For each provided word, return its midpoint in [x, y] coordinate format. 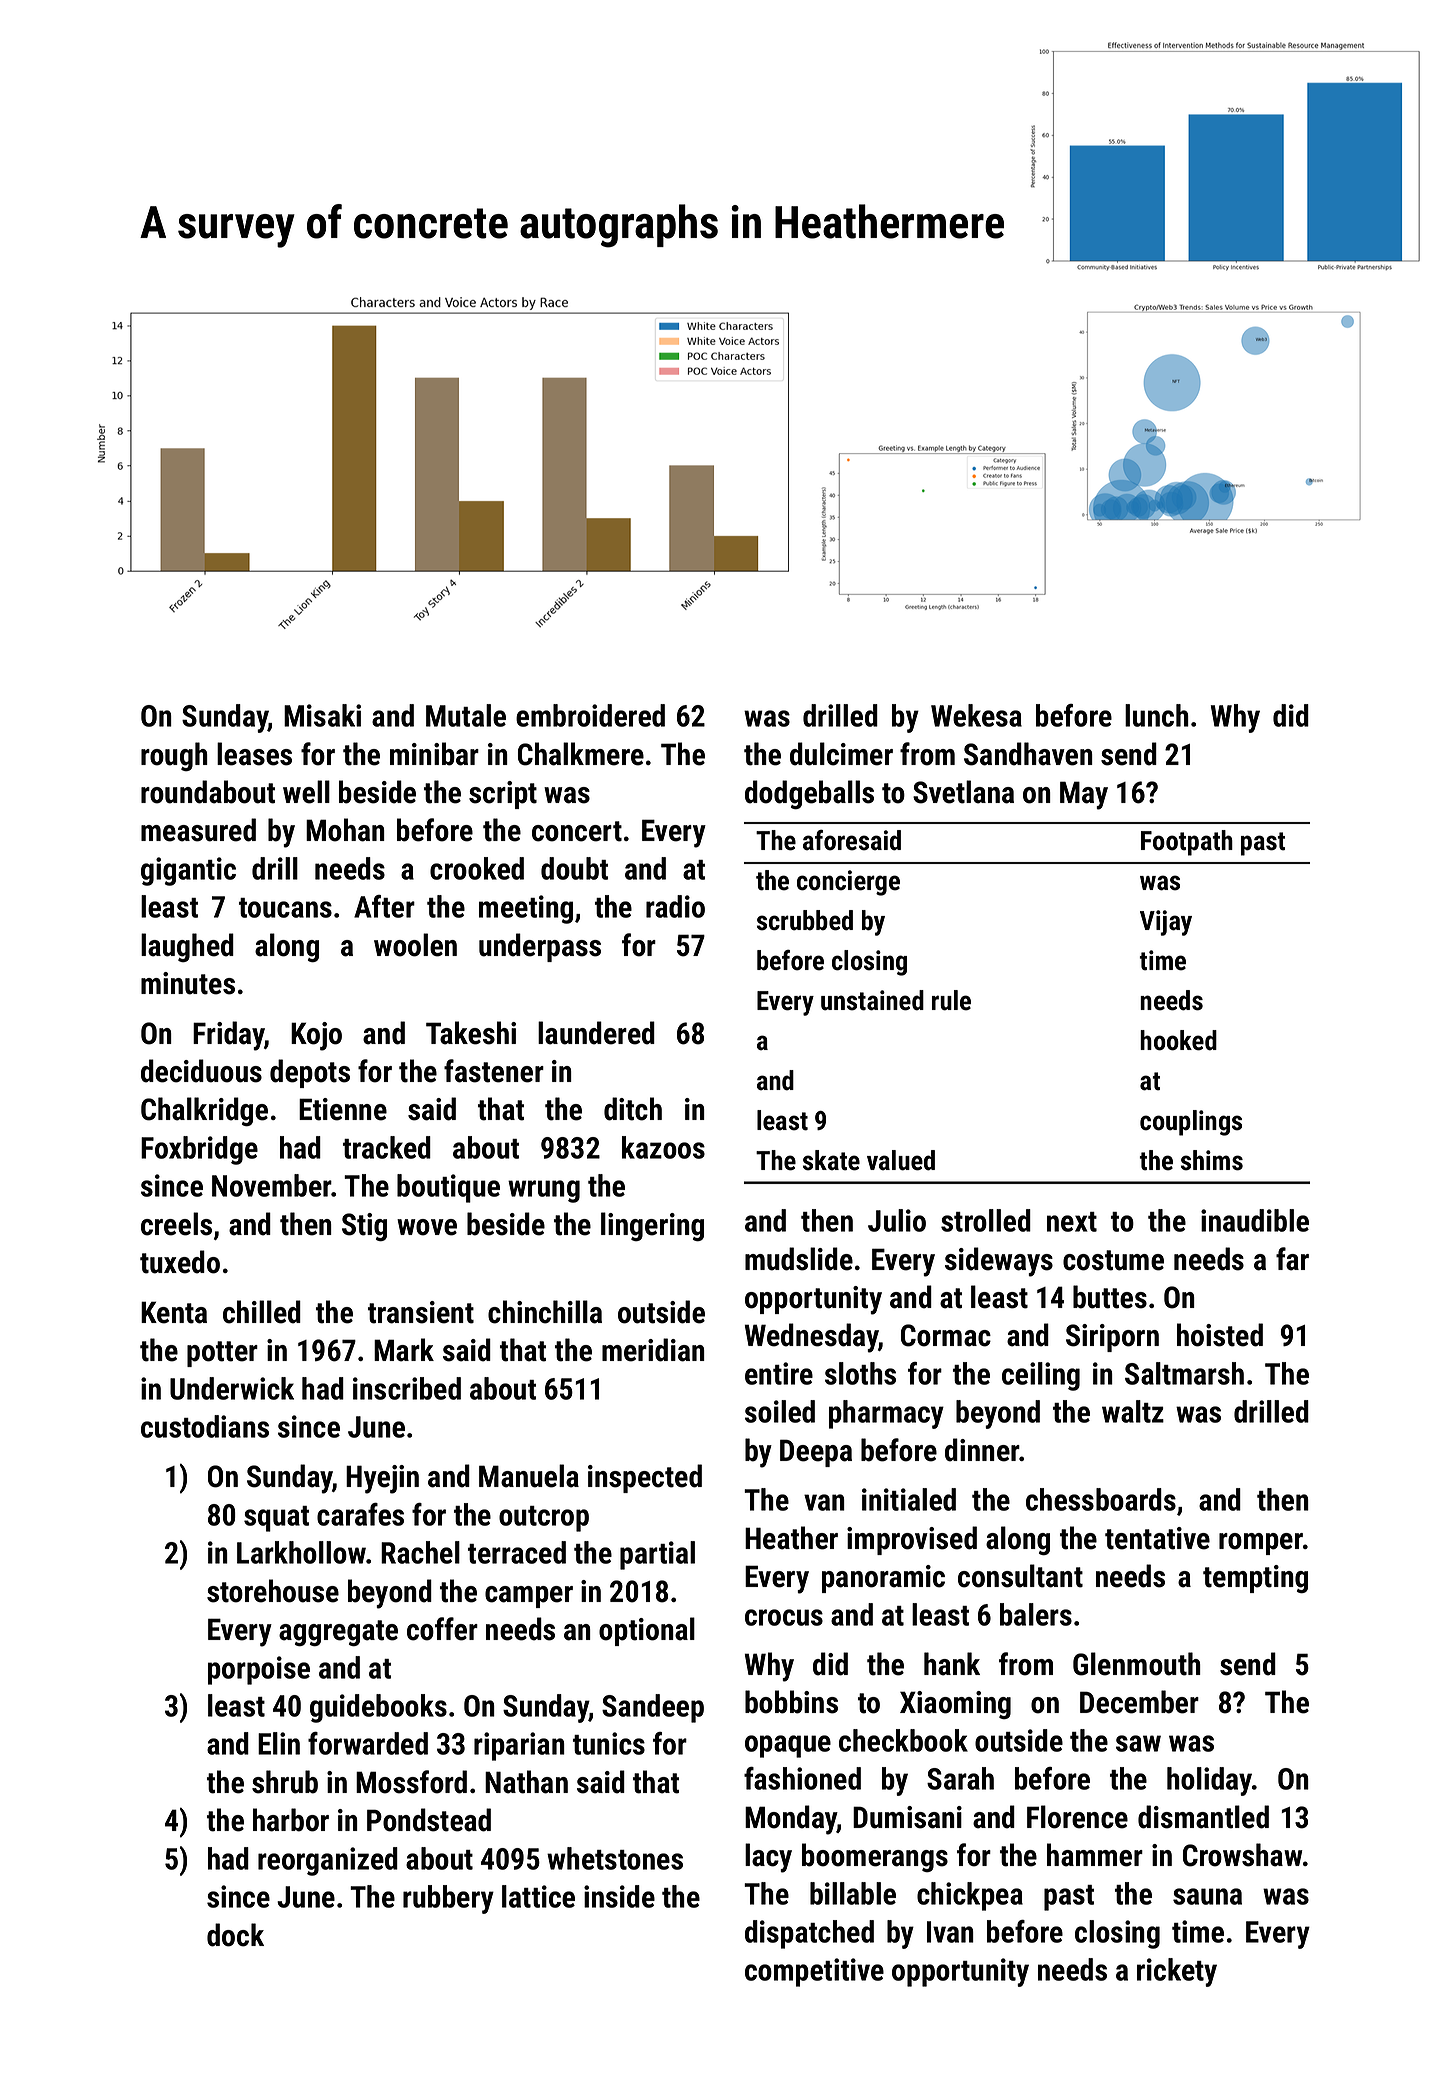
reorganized [328, 1861]
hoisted [1220, 1335]
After [384, 906]
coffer [442, 1629]
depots [310, 1073]
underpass [540, 947]
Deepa [816, 1453]
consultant [1020, 1576]
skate [831, 1160]
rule [951, 1000]
